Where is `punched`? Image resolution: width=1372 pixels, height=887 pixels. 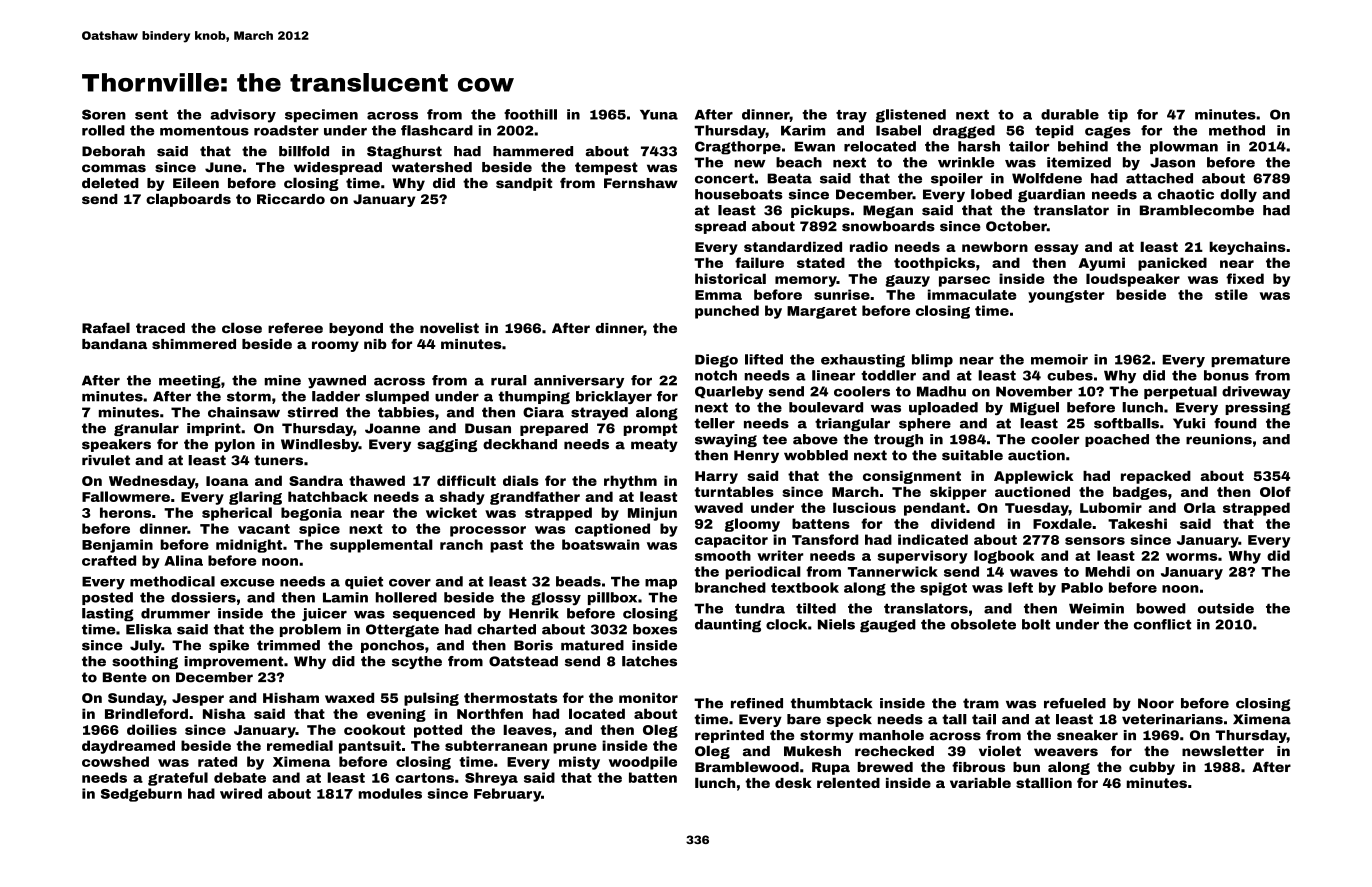
punched is located at coordinates (727, 312).
